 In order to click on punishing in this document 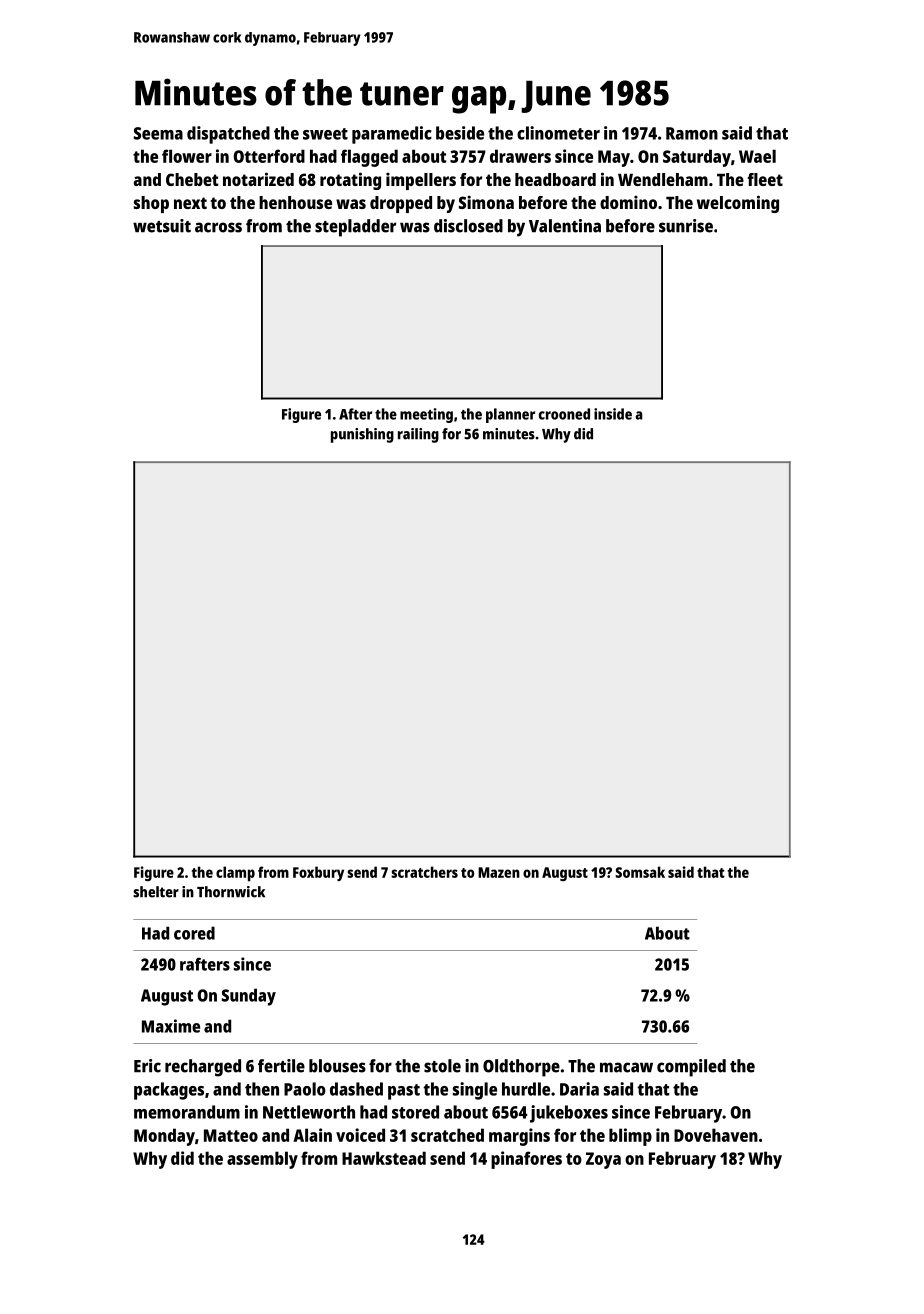, I will do `click(362, 435)`.
